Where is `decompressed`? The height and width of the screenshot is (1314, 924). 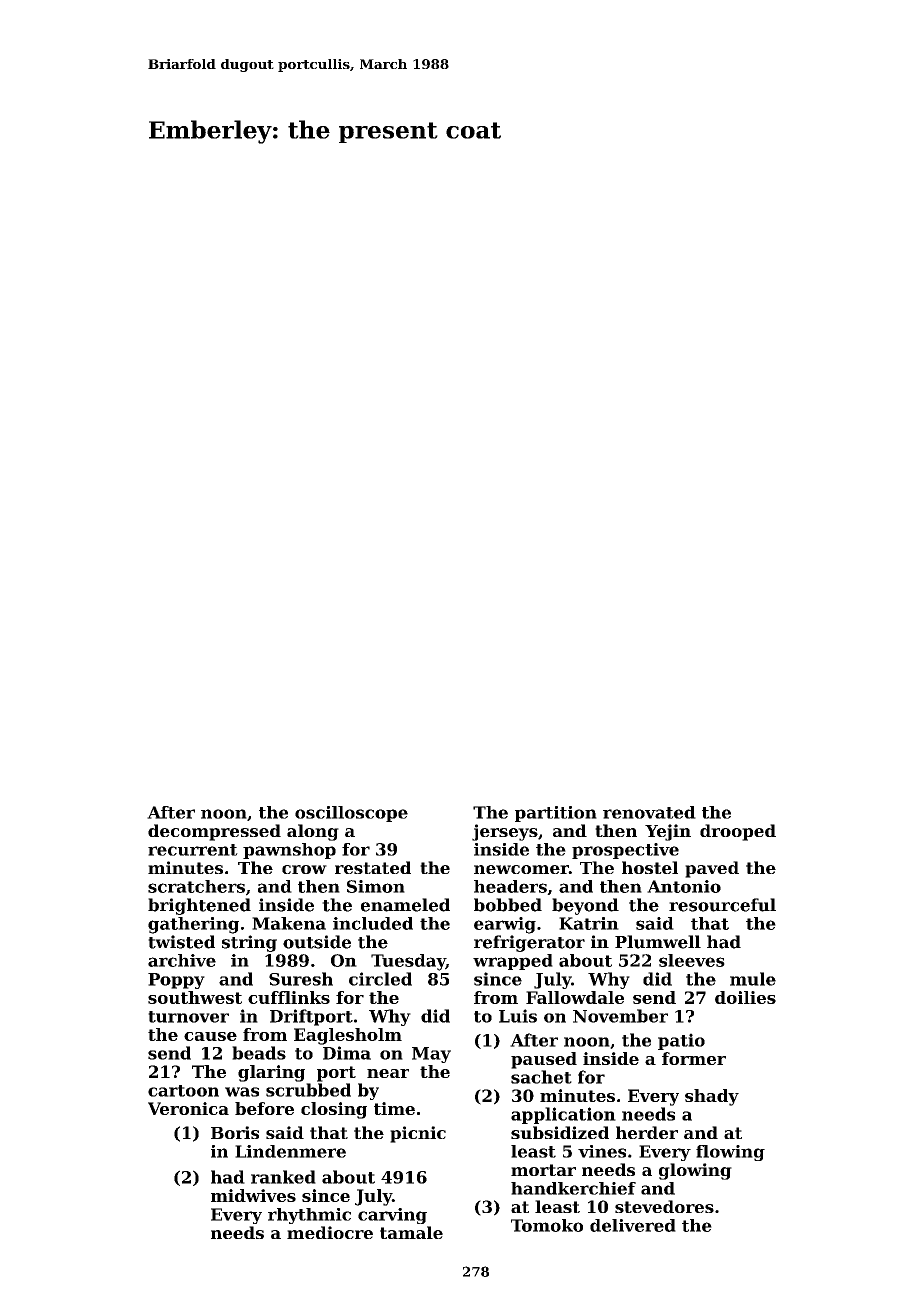
decompressed is located at coordinates (214, 832).
